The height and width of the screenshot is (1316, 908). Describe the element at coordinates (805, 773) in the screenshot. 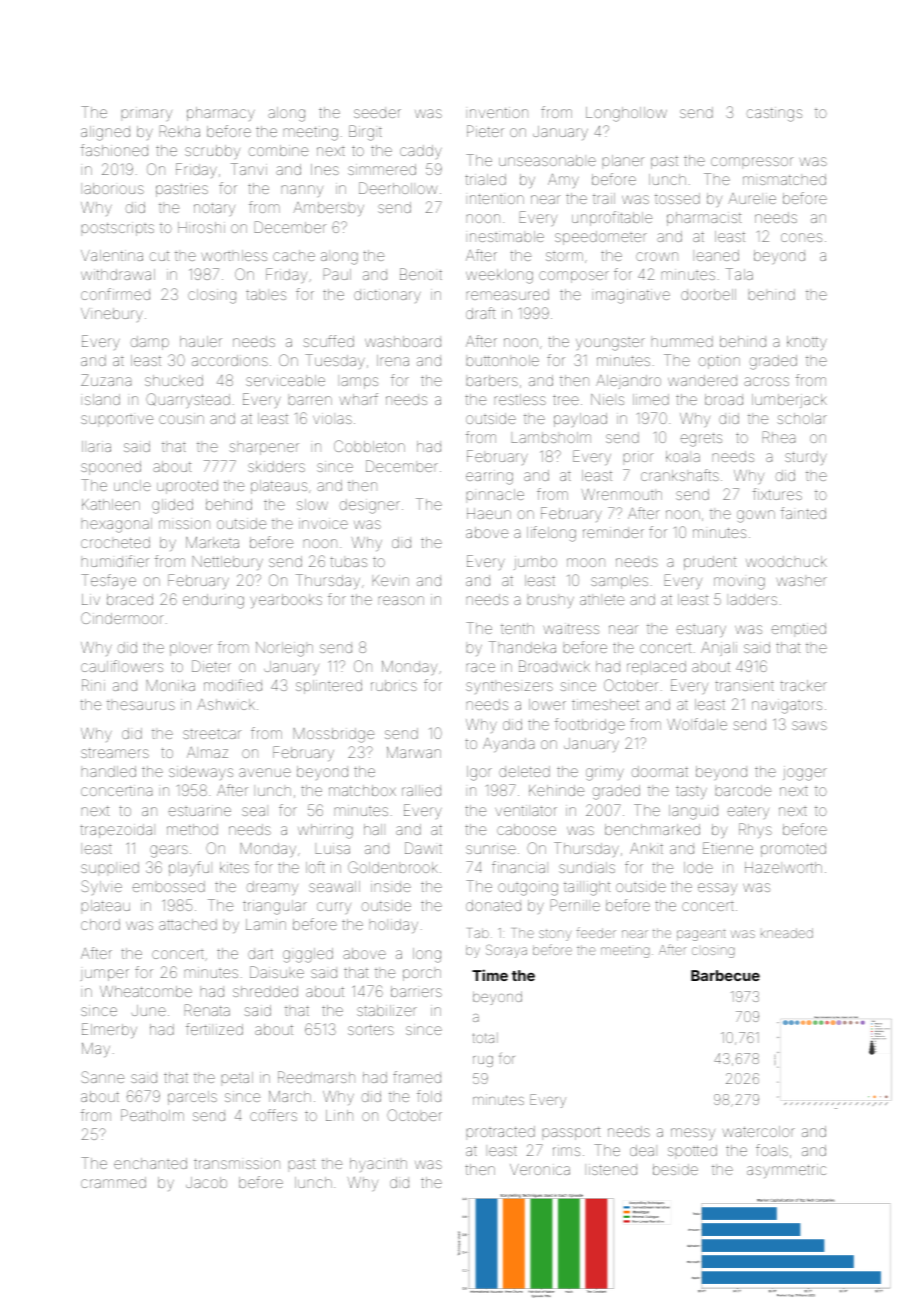

I see `jogger` at that location.
